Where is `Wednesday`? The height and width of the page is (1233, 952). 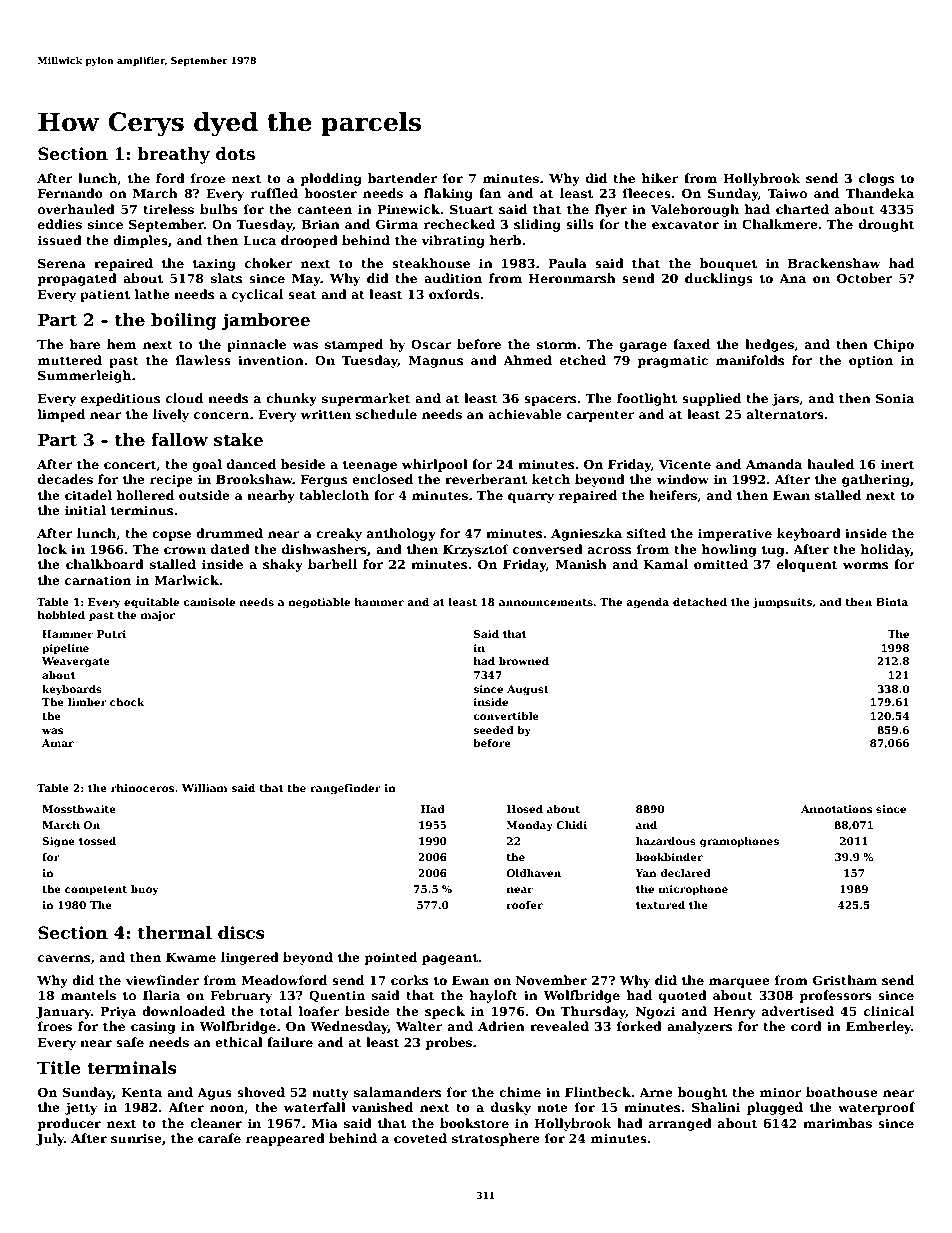
Wednesday is located at coordinates (349, 1027).
